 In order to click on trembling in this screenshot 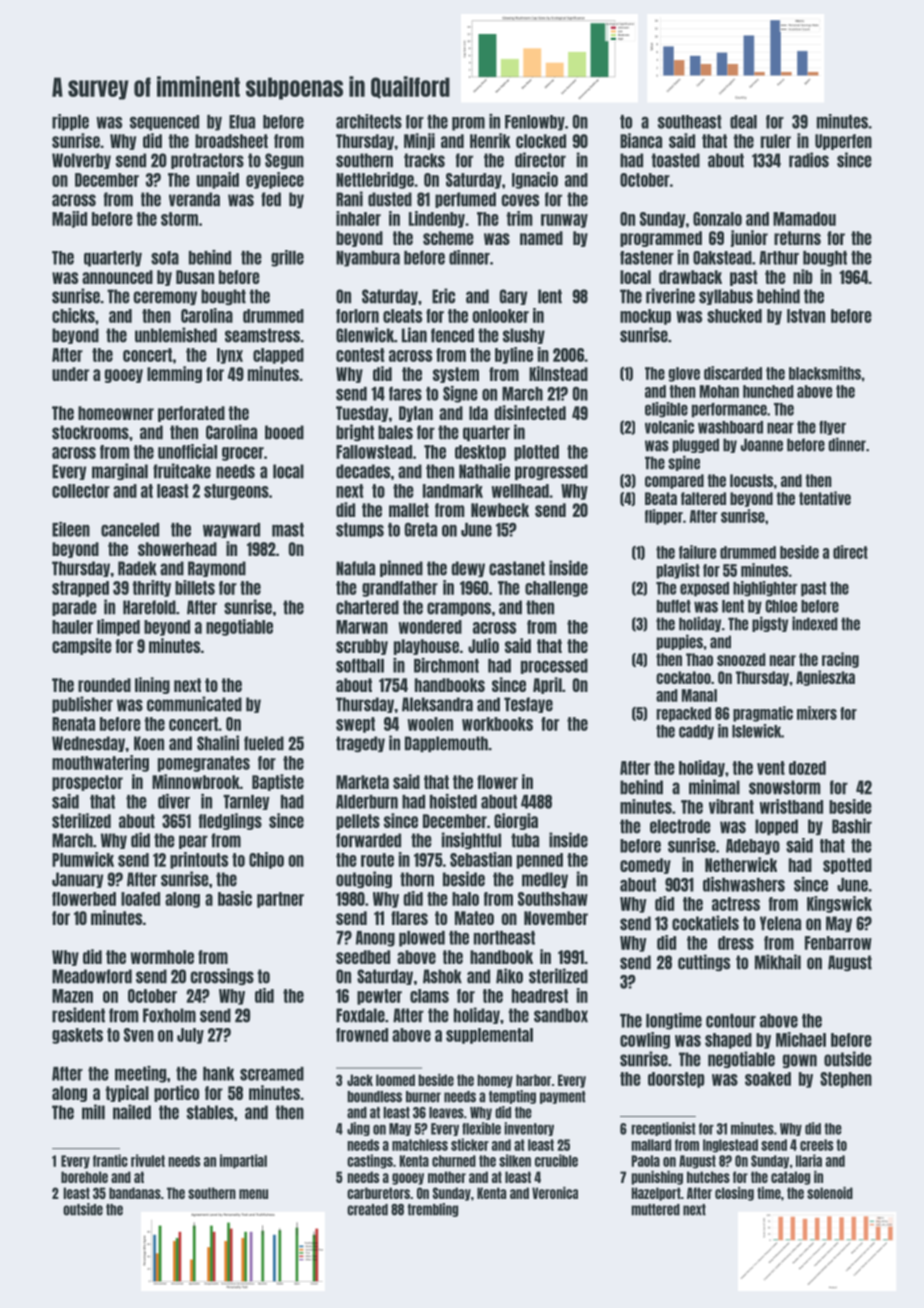, I will do `click(432, 1210)`.
